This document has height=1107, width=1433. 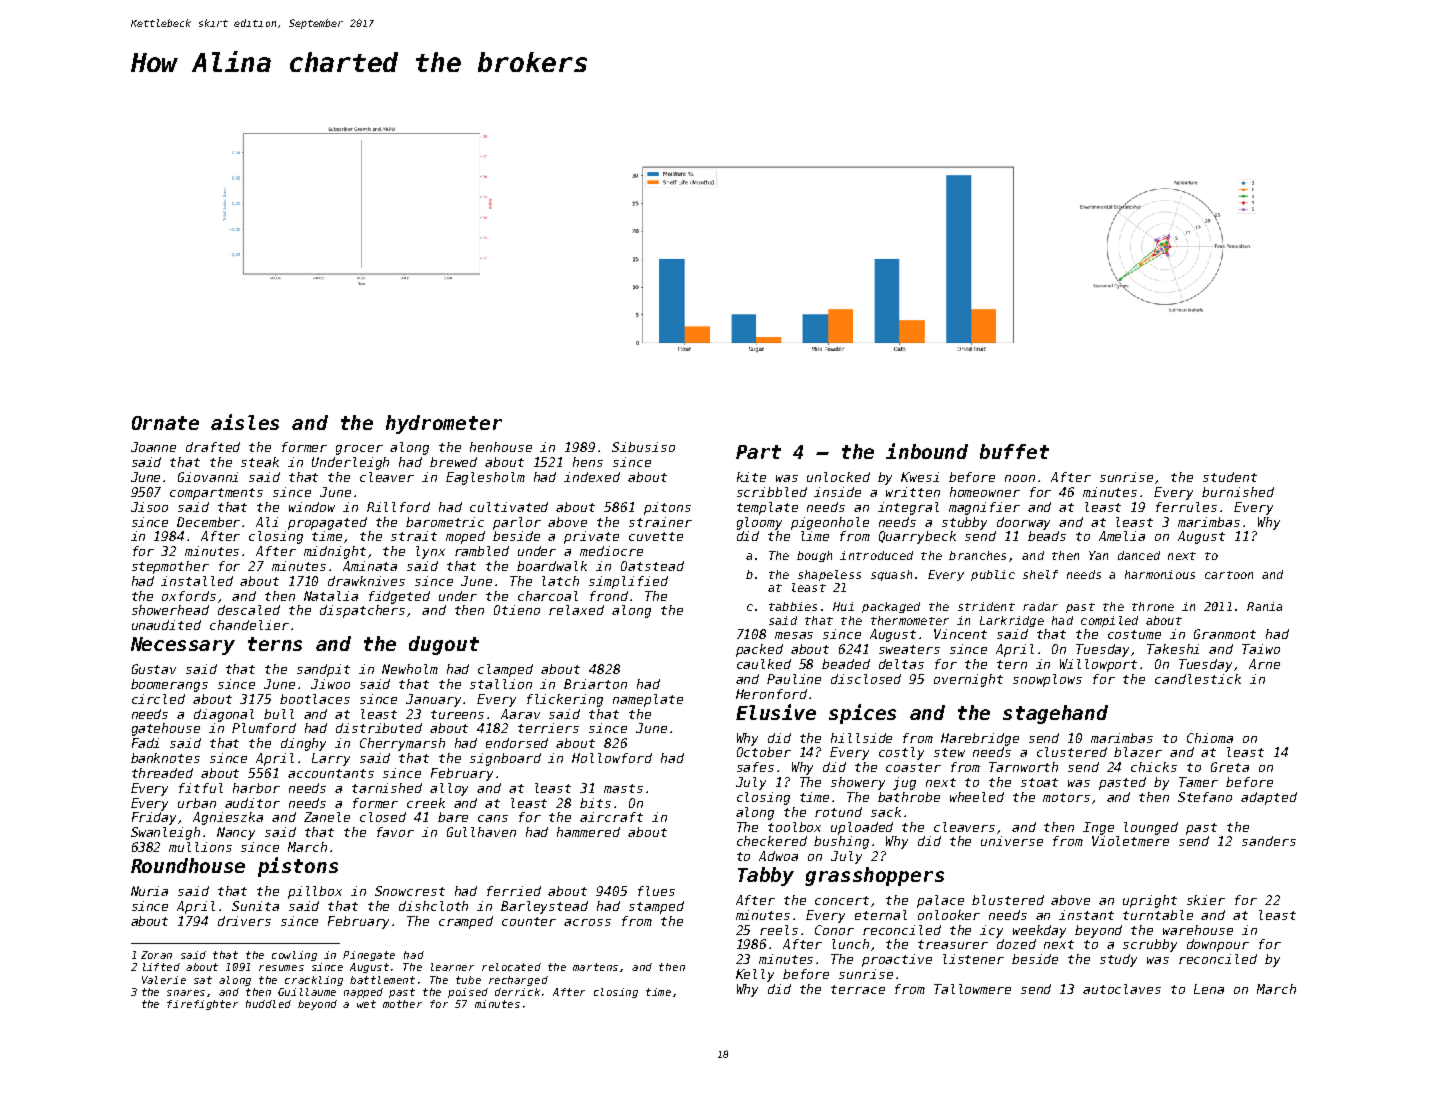 What do you see at coordinates (611, 817) in the document?
I see `aircraft` at bounding box center [611, 817].
